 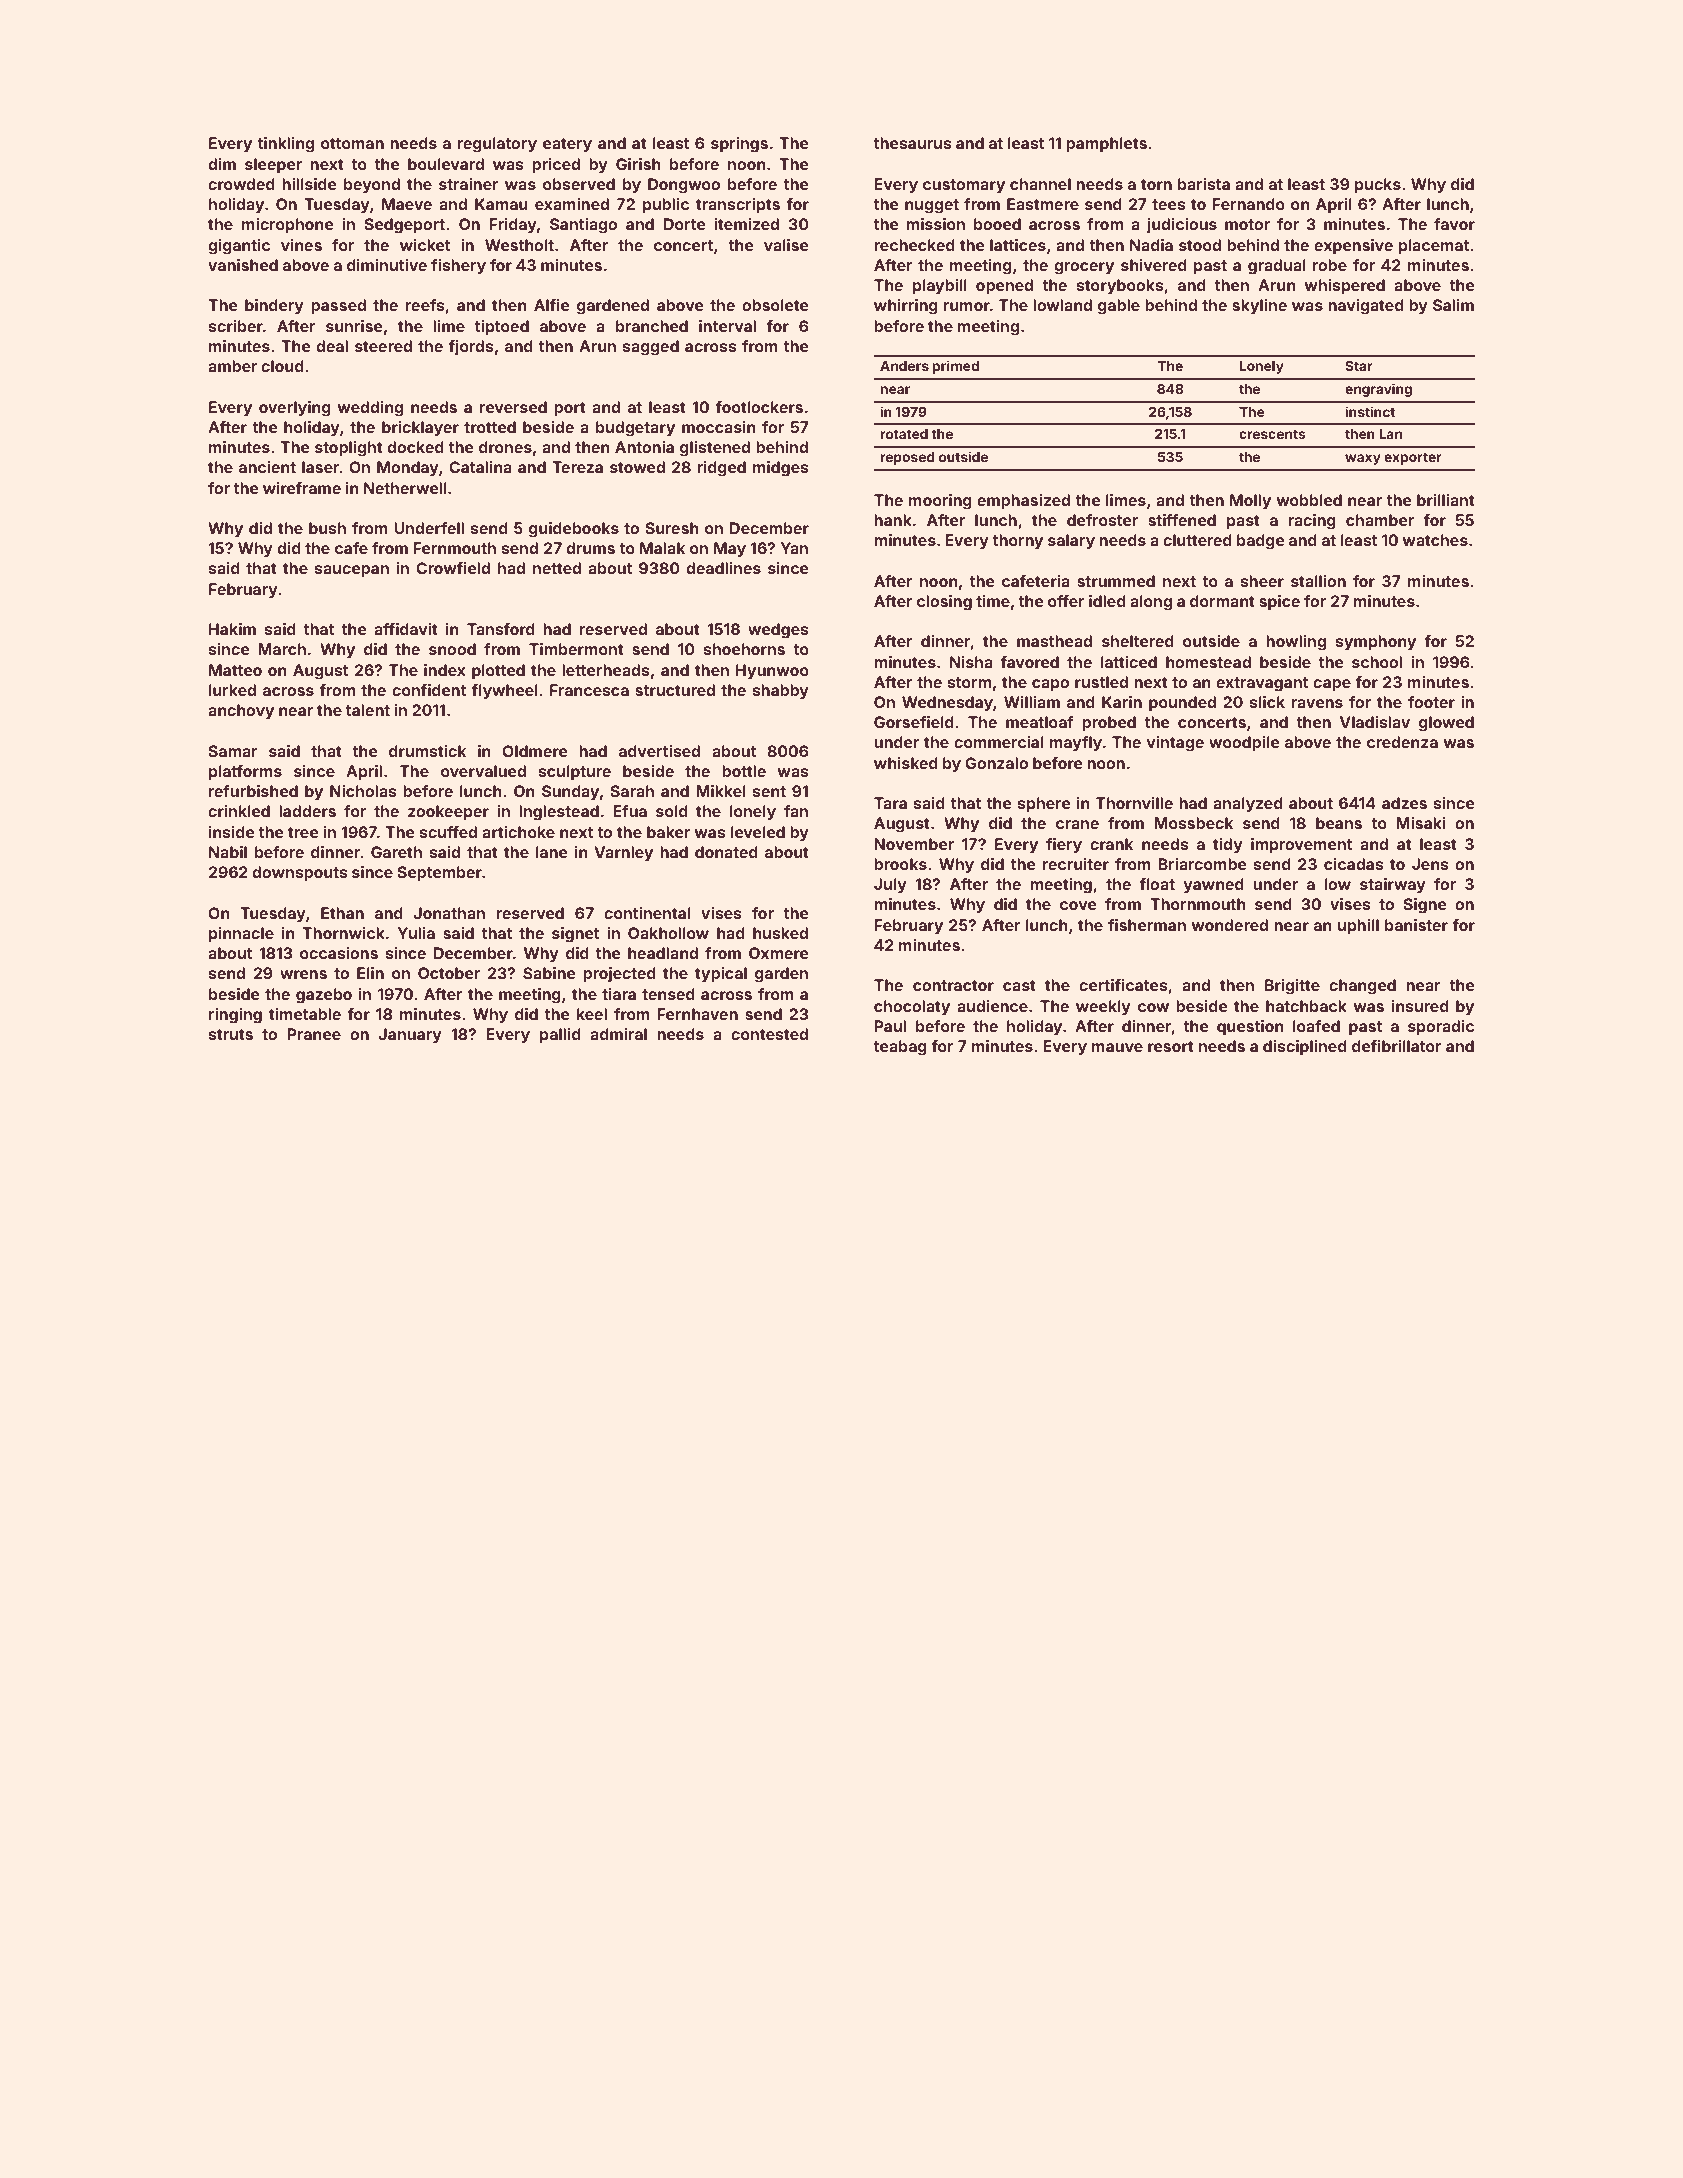 What do you see at coordinates (282, 366) in the screenshot?
I see `cloud` at bounding box center [282, 366].
